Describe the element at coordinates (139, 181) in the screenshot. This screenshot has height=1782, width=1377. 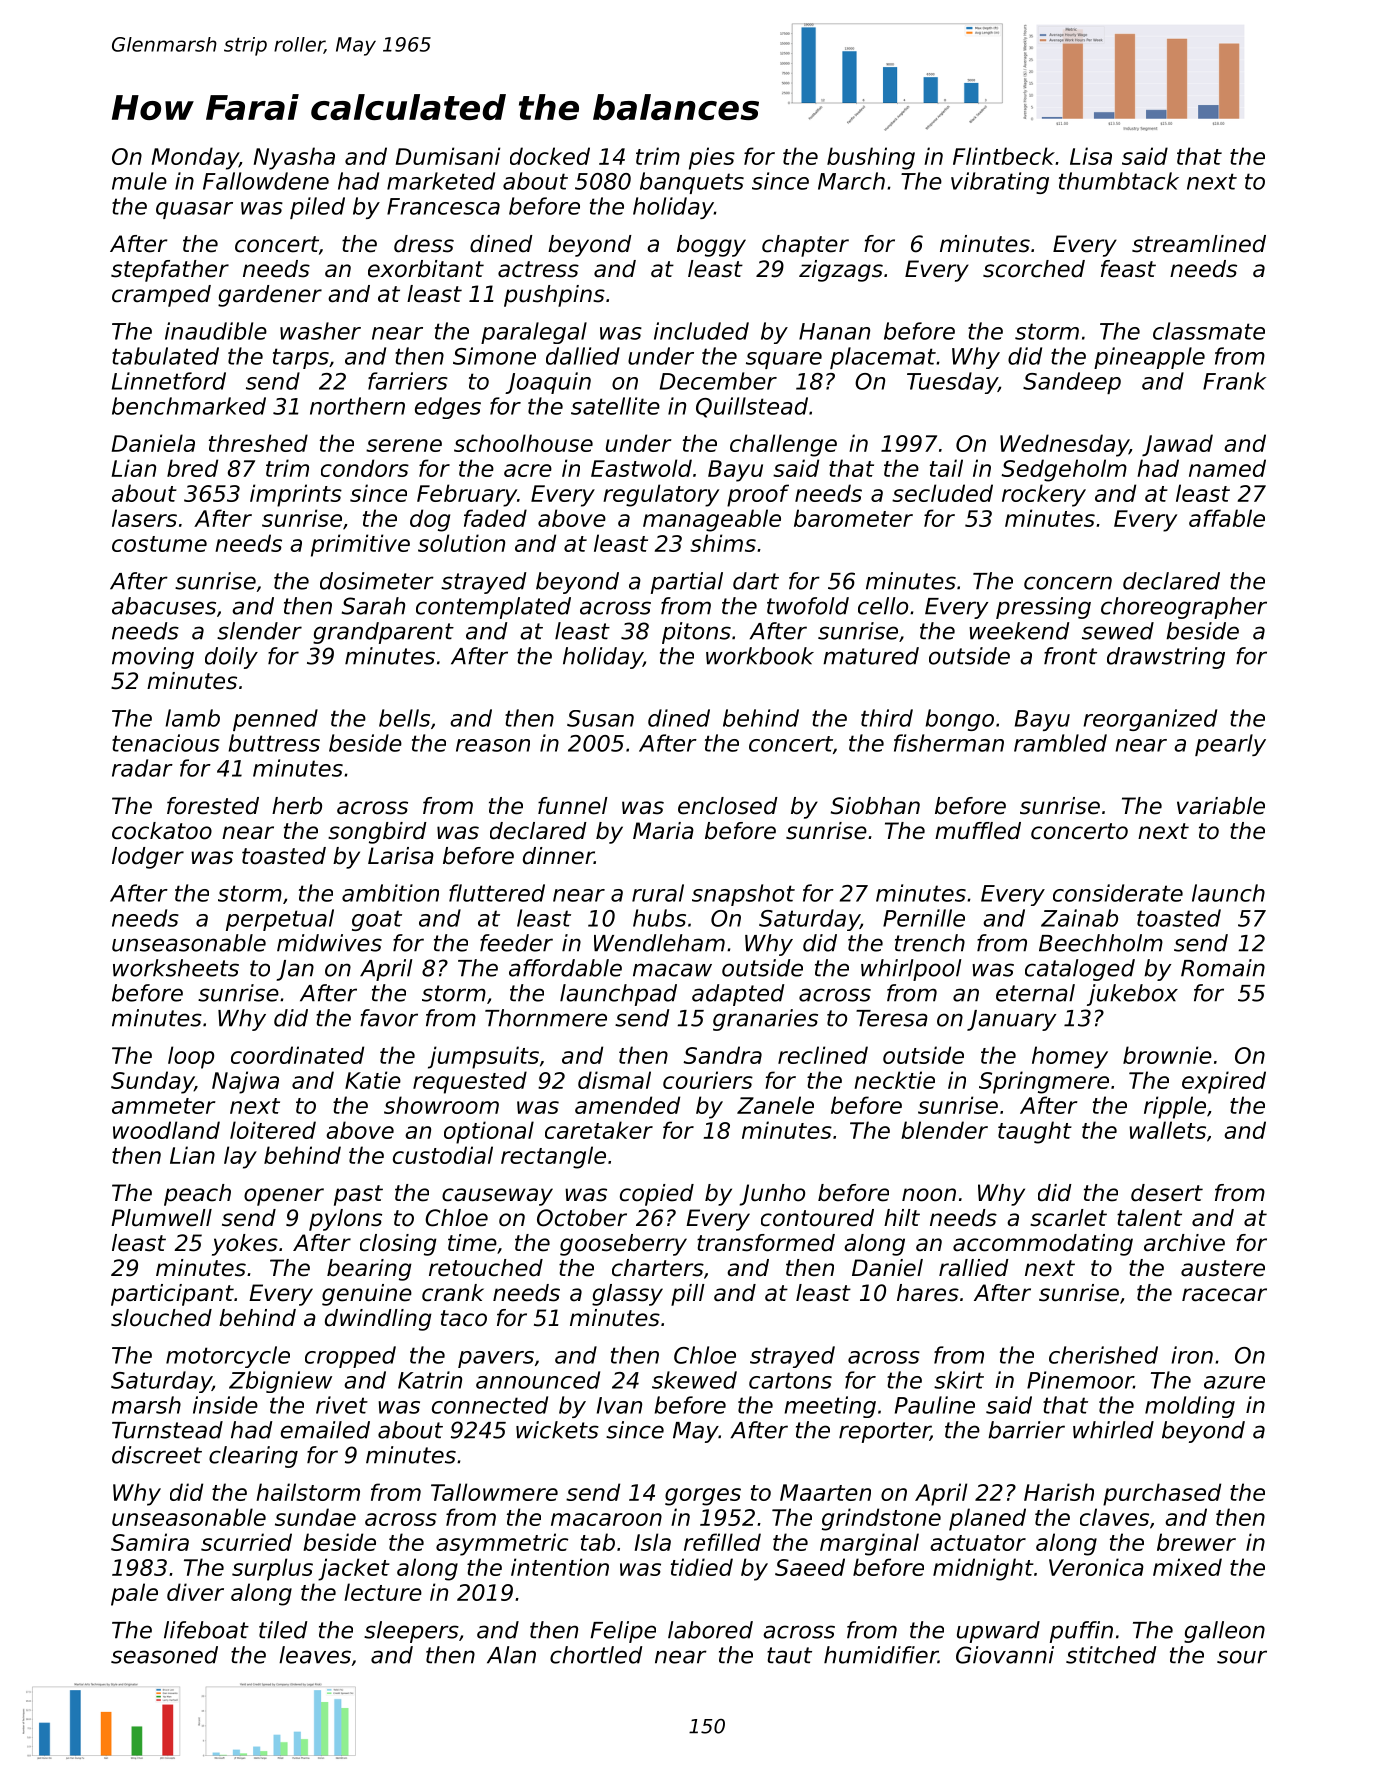
I see `mule` at that location.
